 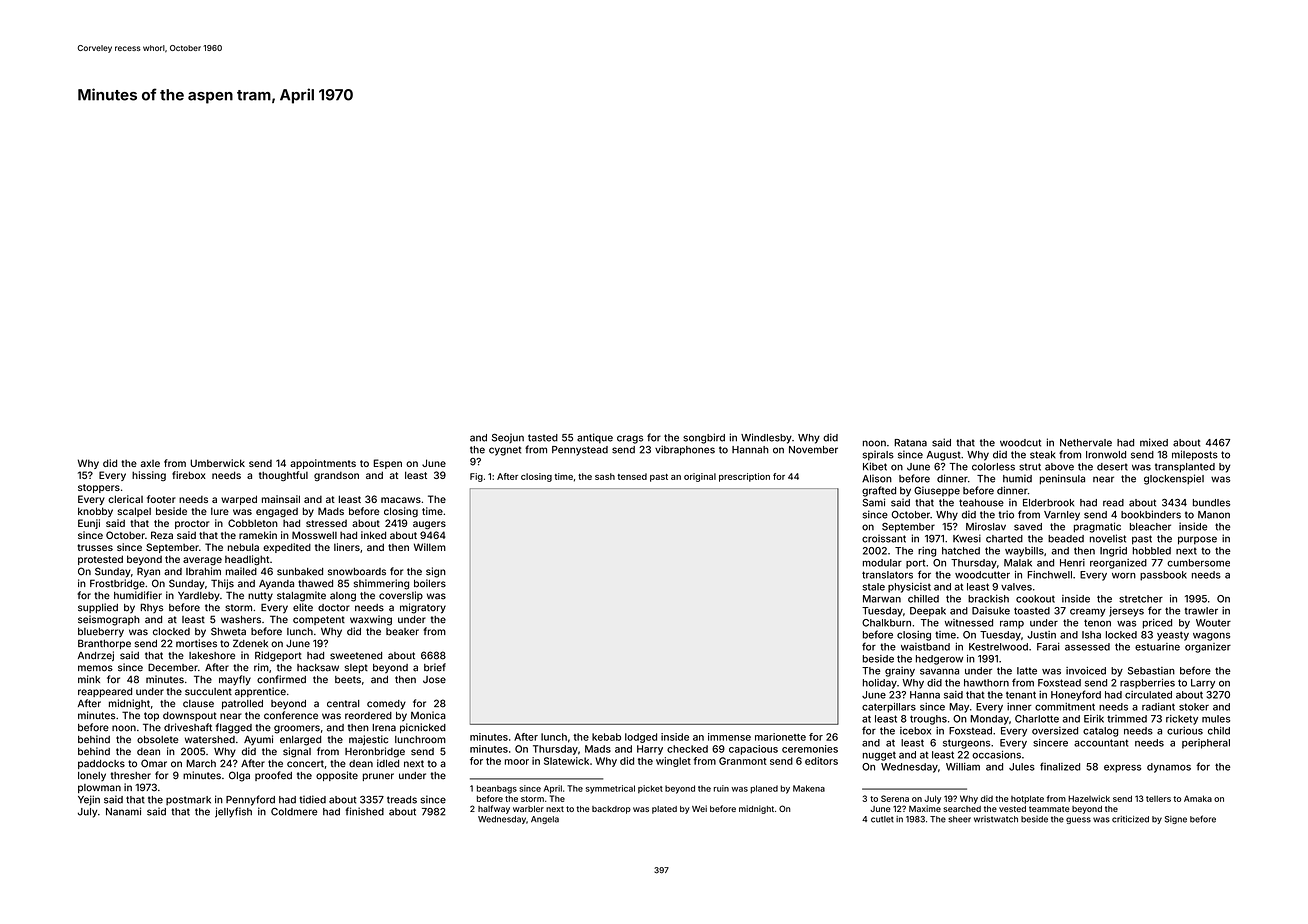 What do you see at coordinates (378, 777) in the screenshot?
I see `pruner` at bounding box center [378, 777].
